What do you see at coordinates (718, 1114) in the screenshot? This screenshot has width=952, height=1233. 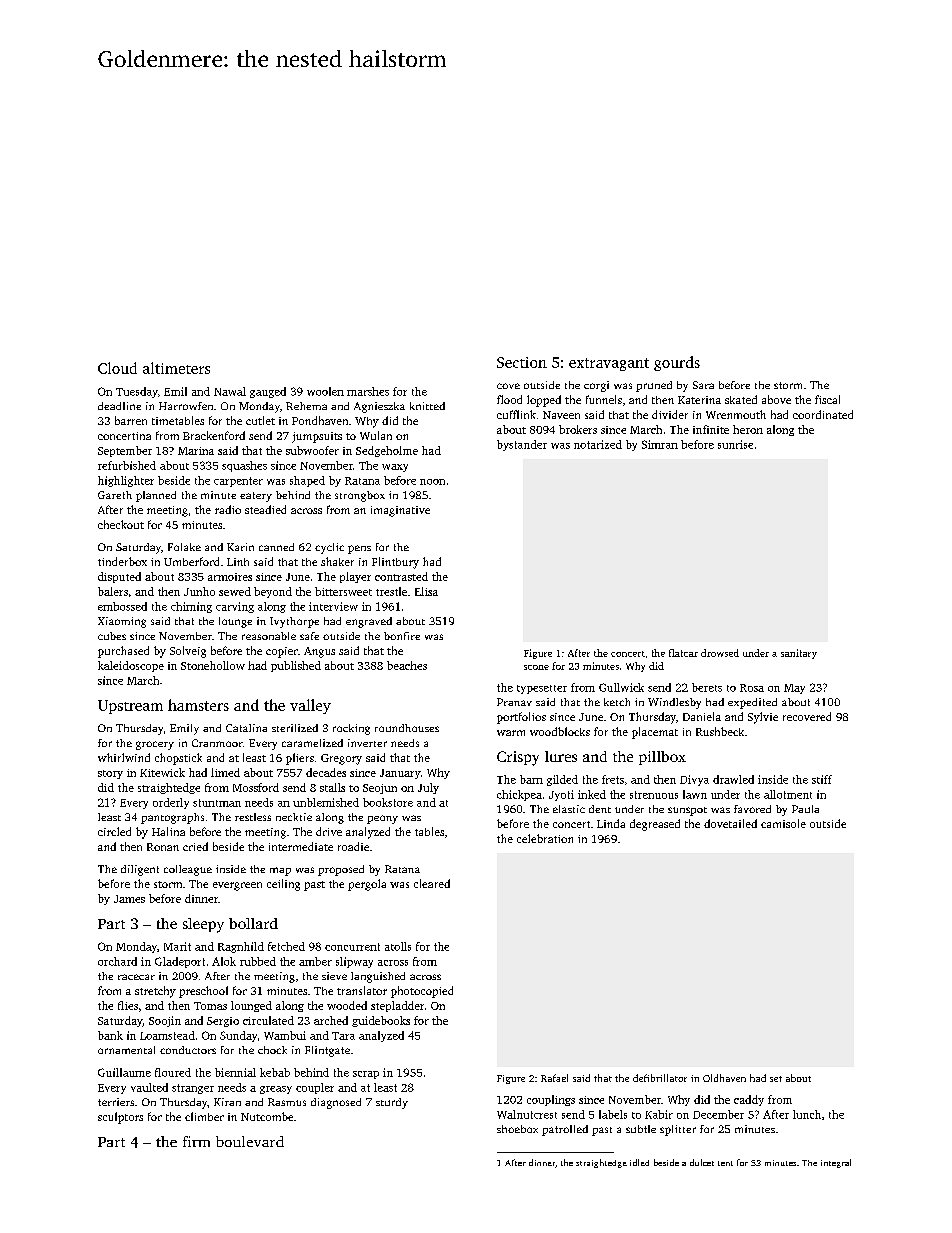 I see `December` at bounding box center [718, 1114].
